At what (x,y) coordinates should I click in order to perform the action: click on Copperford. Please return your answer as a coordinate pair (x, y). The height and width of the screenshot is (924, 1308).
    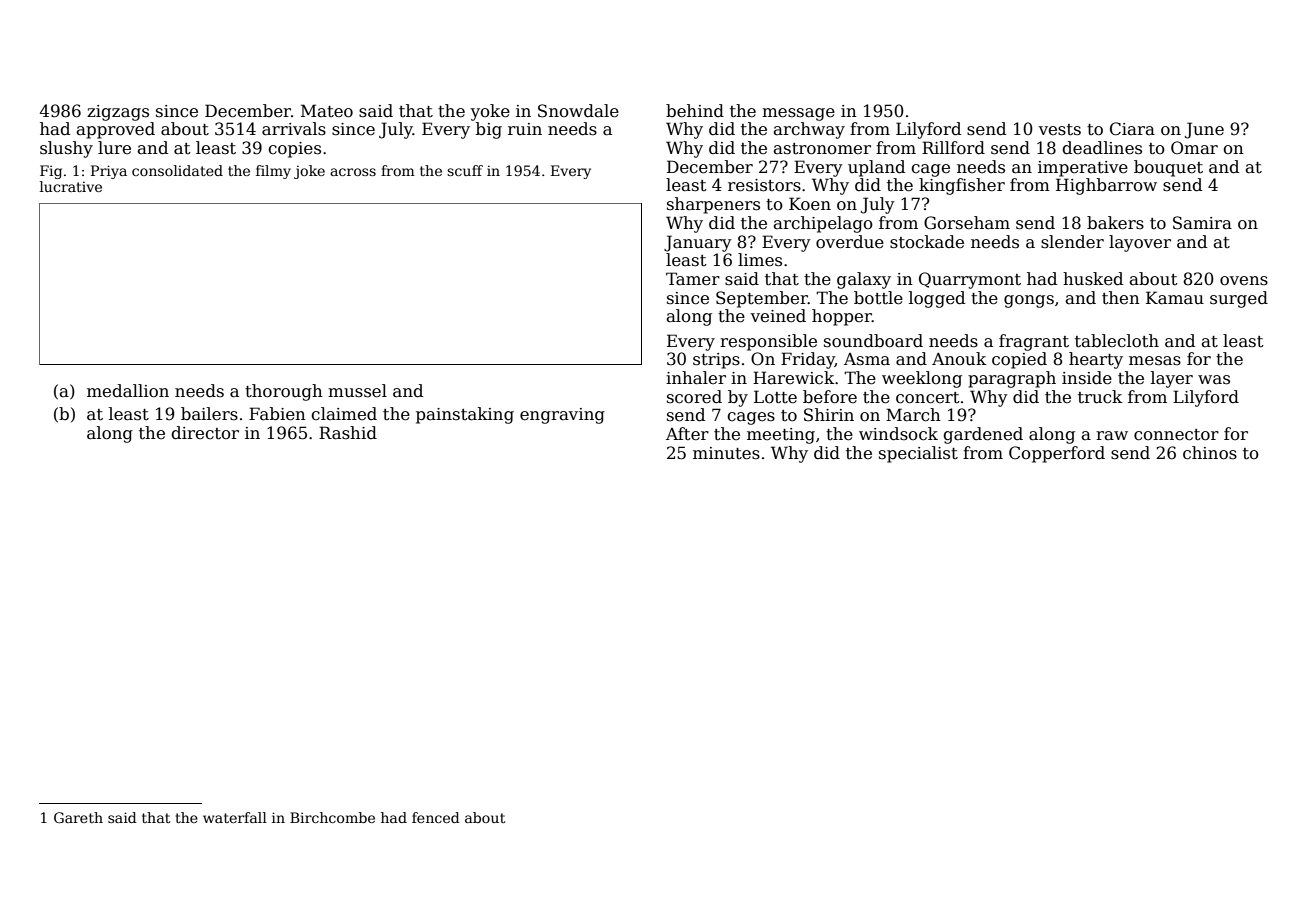
    Looking at the image, I should click on (1057, 454).
